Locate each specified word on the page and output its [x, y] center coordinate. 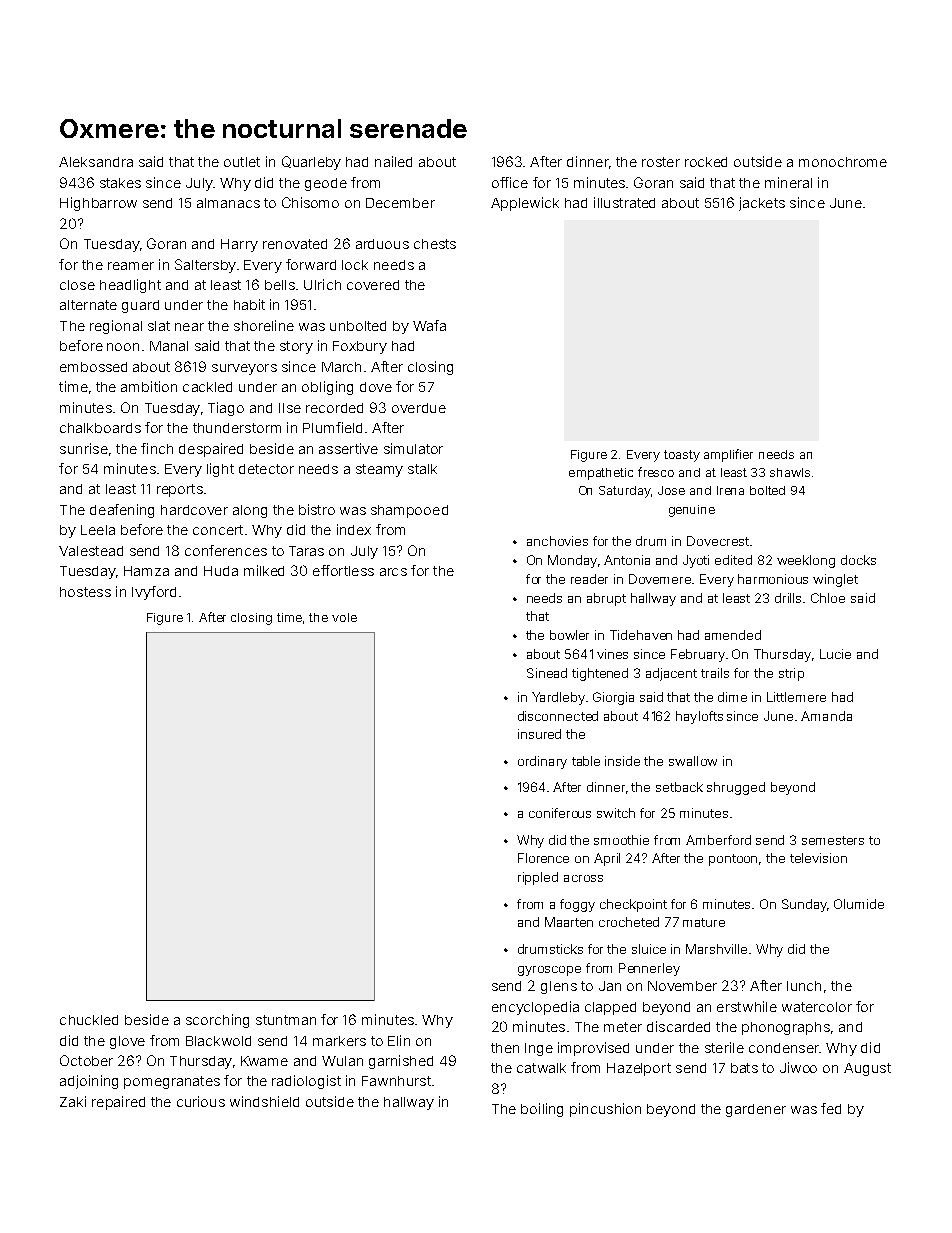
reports [180, 490]
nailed [393, 161]
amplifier [728, 455]
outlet [242, 162]
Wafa [429, 325]
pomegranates [172, 1082]
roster [661, 162]
